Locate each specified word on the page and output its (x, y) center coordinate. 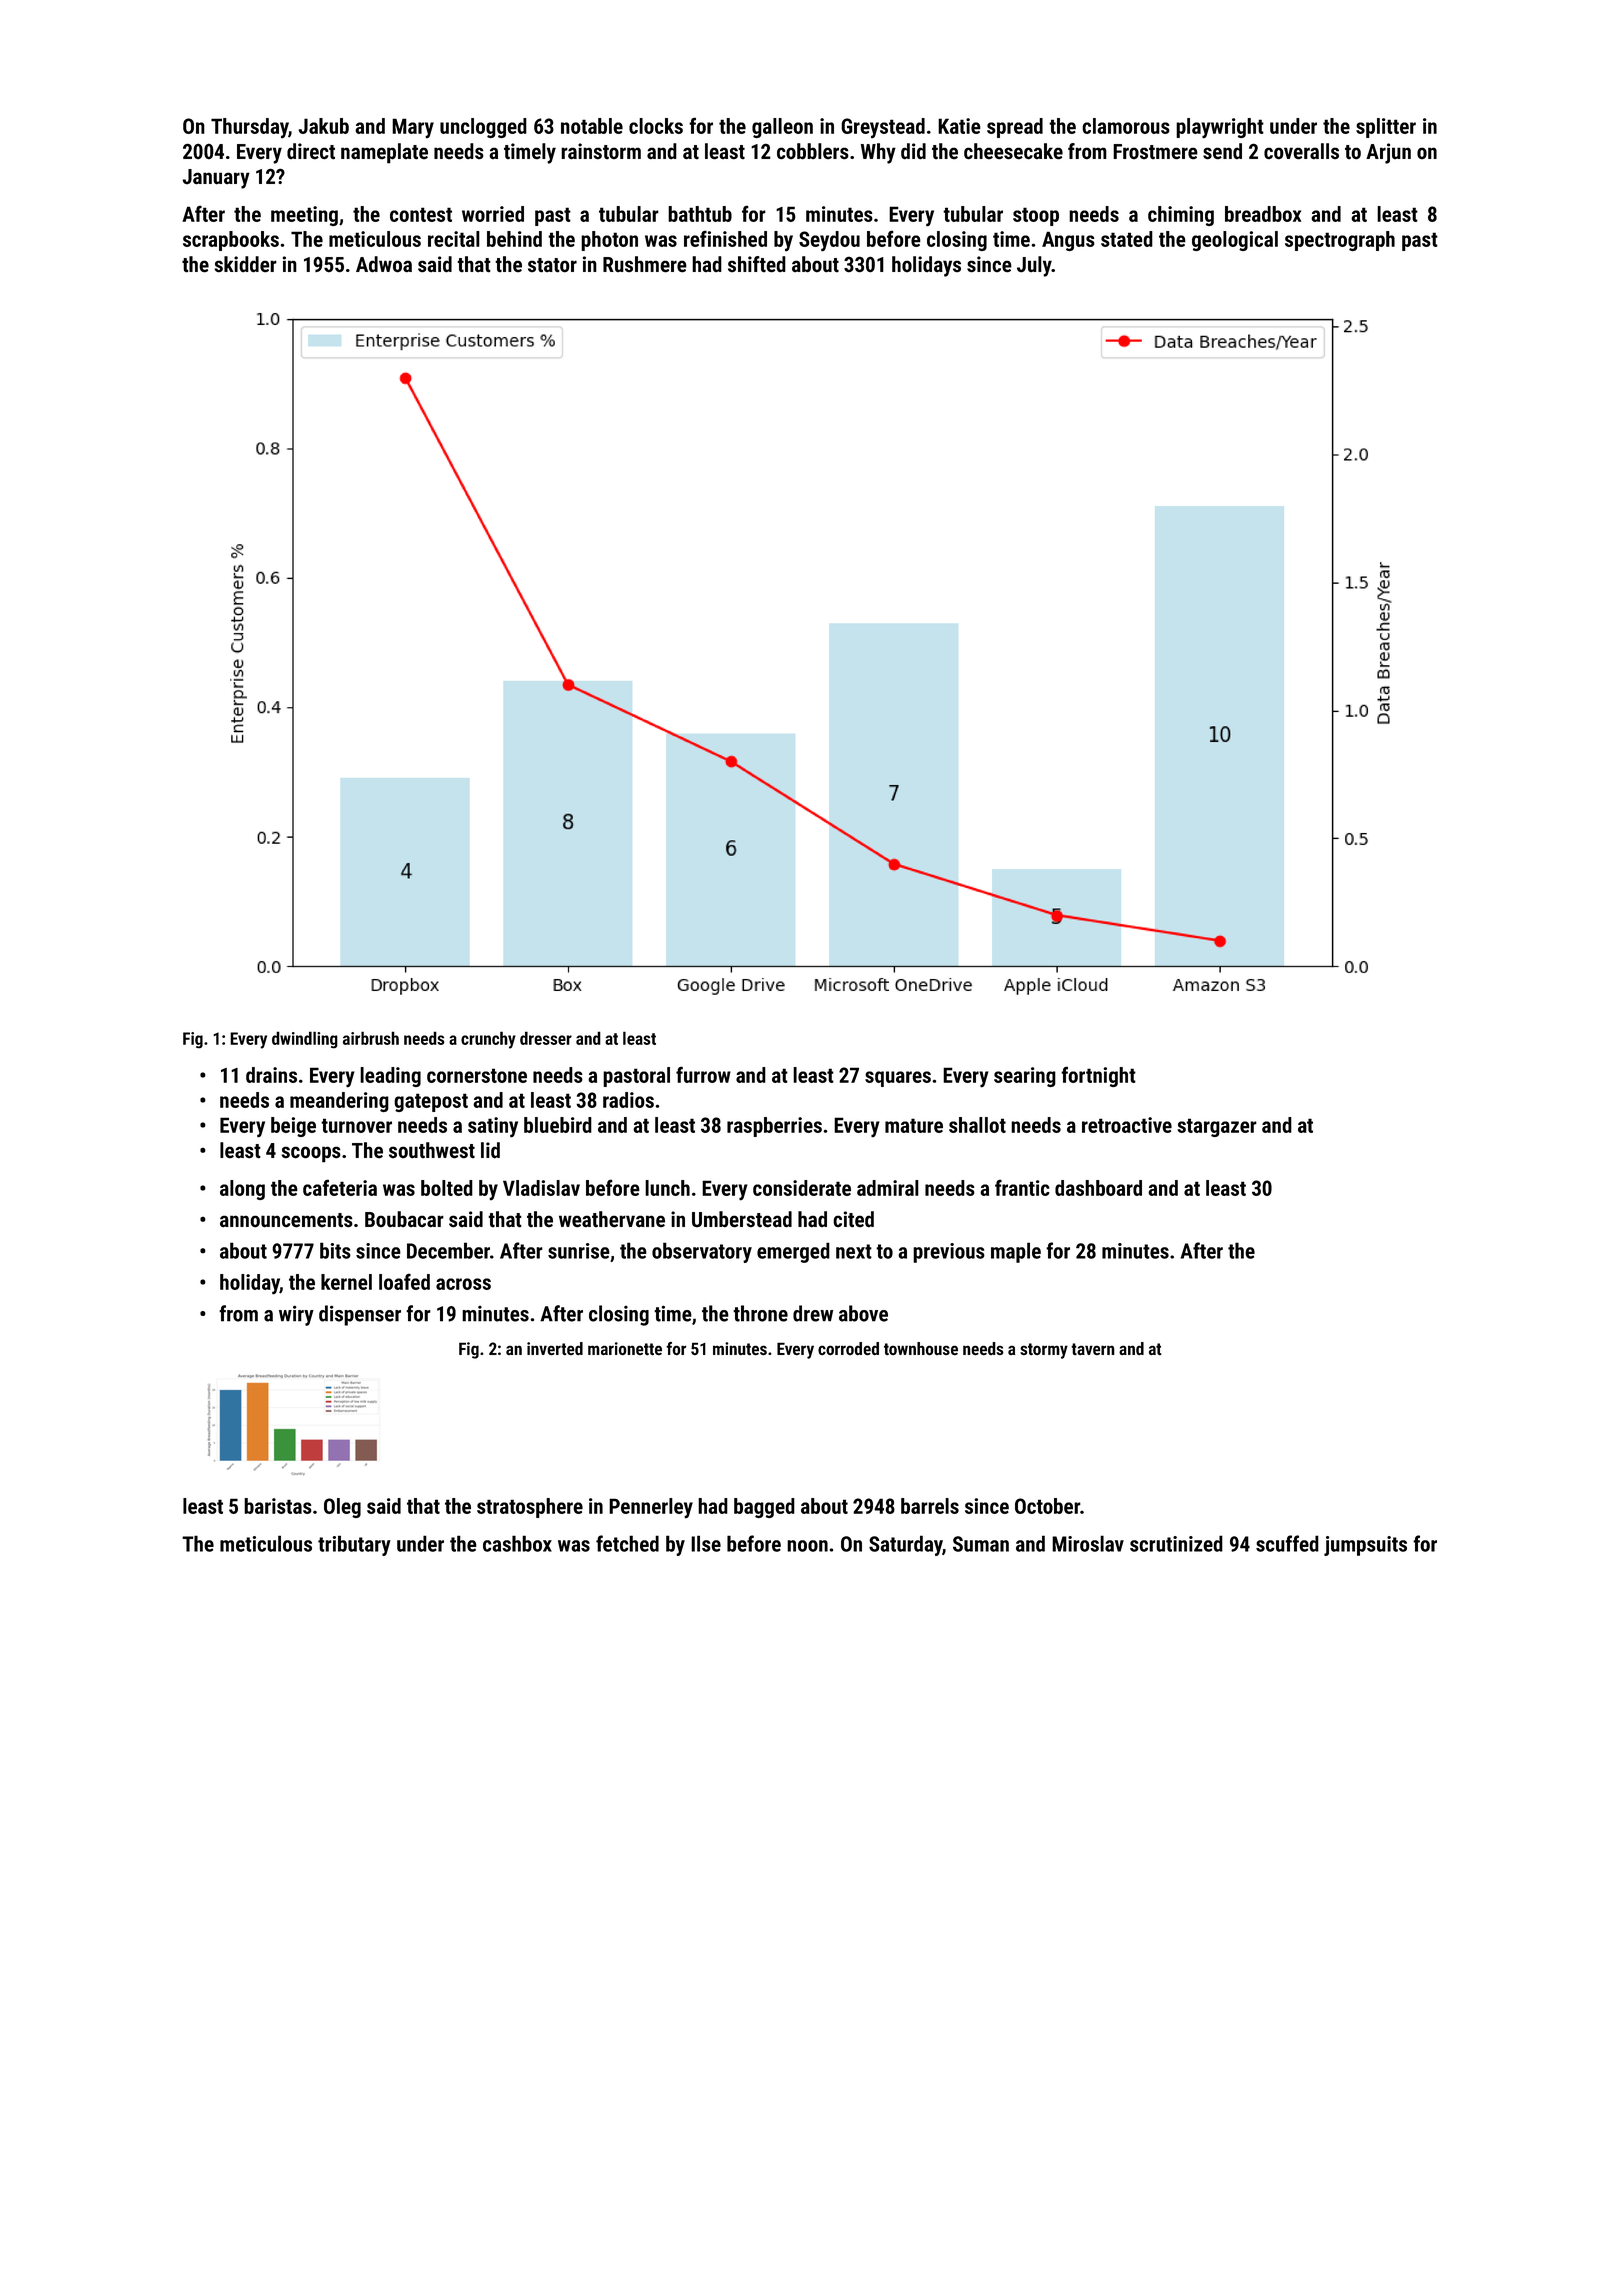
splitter (1386, 128)
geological (1235, 241)
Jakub (324, 126)
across (463, 1284)
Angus (1068, 241)
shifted (757, 264)
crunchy (488, 1040)
